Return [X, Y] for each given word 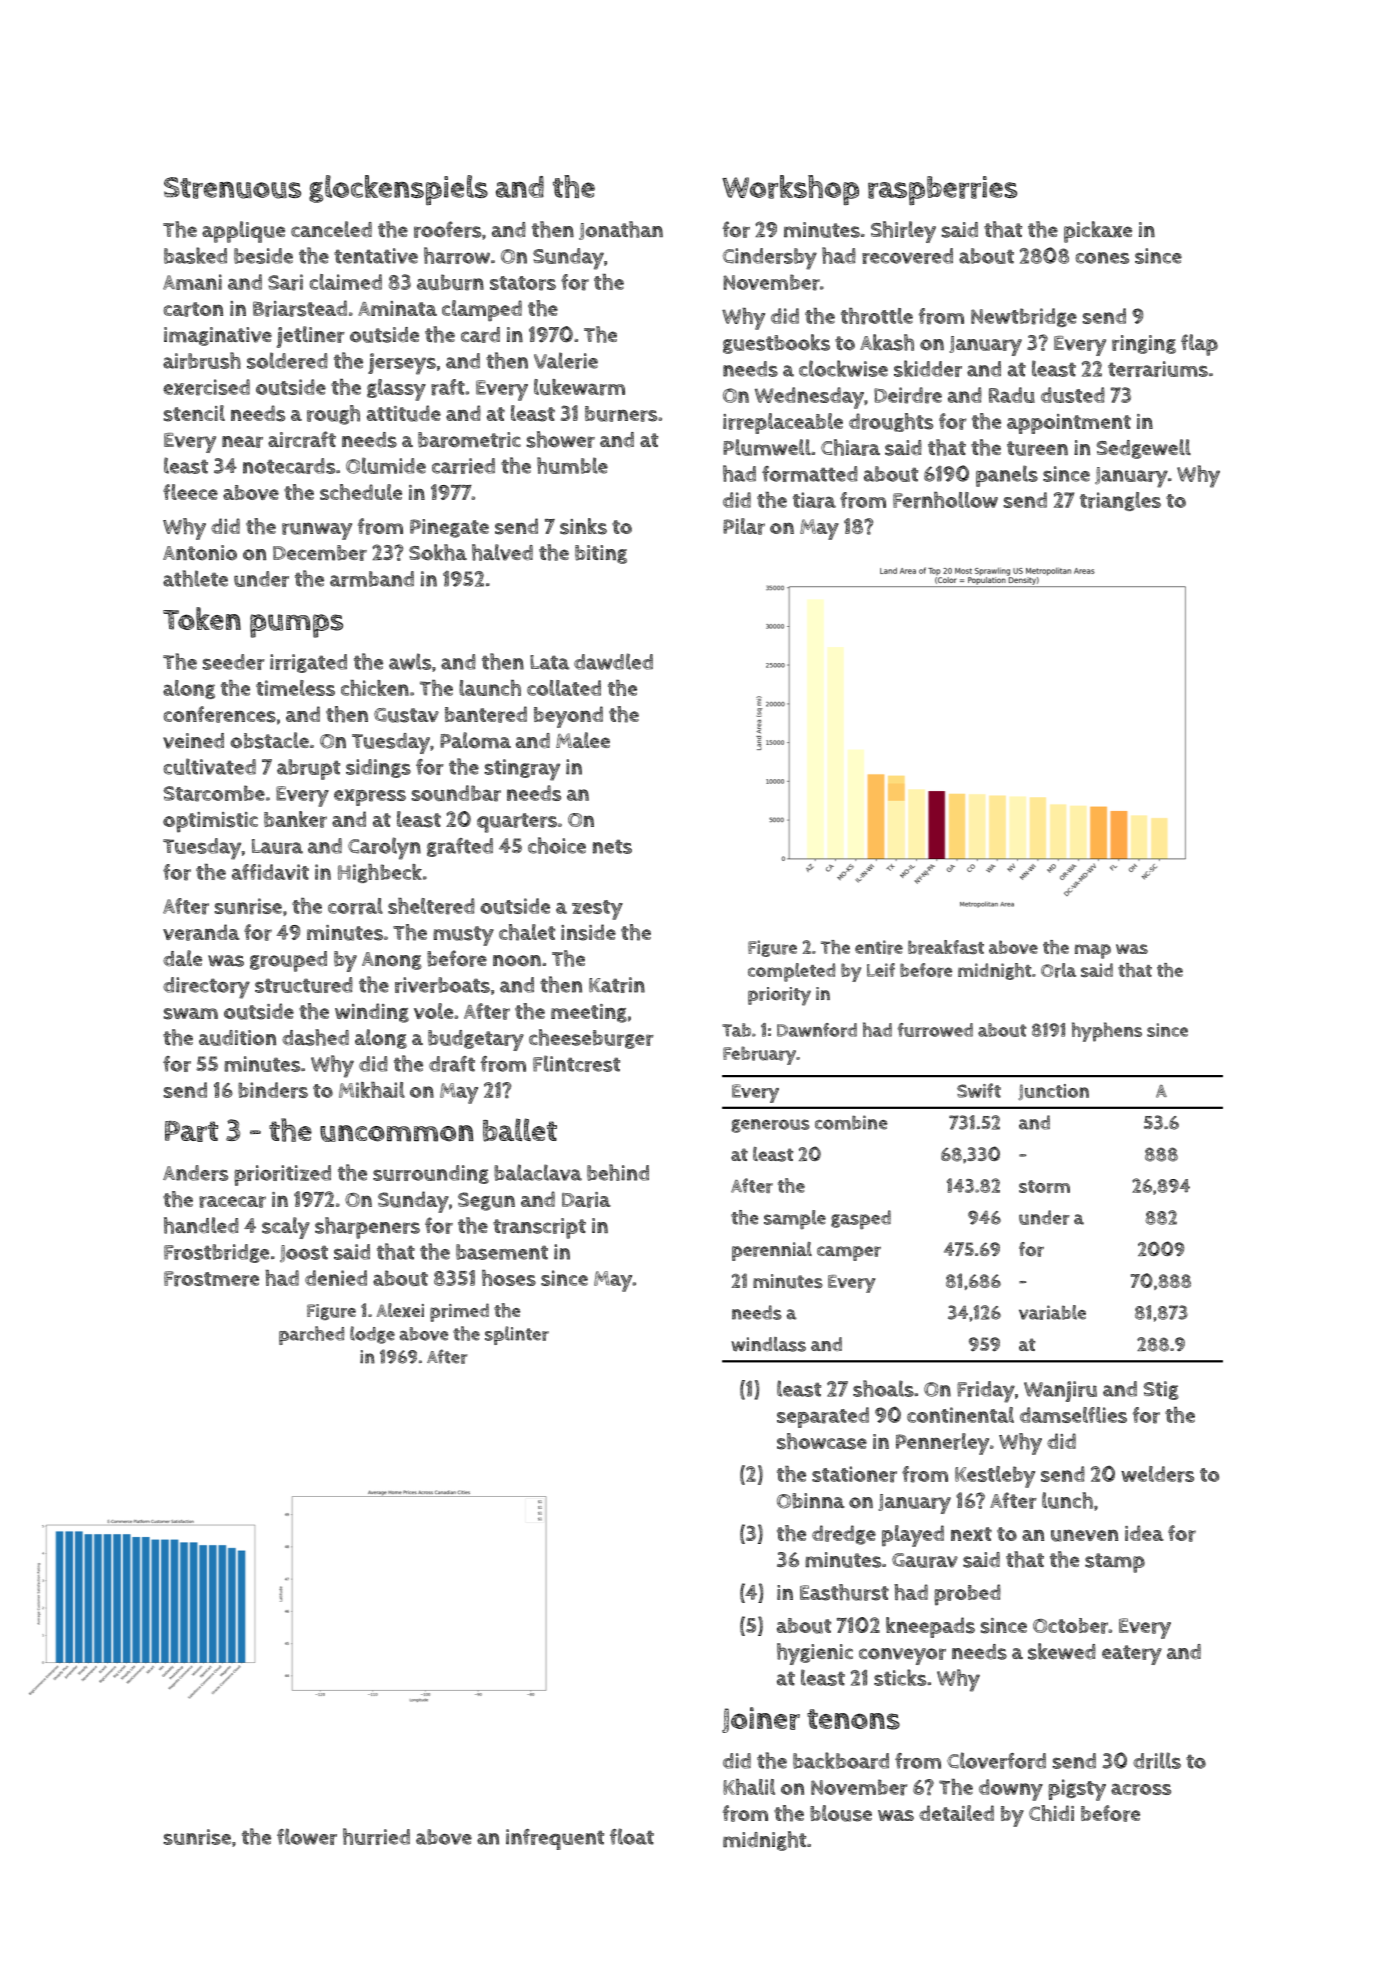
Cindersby [770, 259]
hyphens [1107, 1032]
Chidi [1051, 1813]
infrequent [555, 1839]
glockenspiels [398, 190]
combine [851, 1122]
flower [307, 1836]
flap [1199, 345]
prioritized [282, 1175]
